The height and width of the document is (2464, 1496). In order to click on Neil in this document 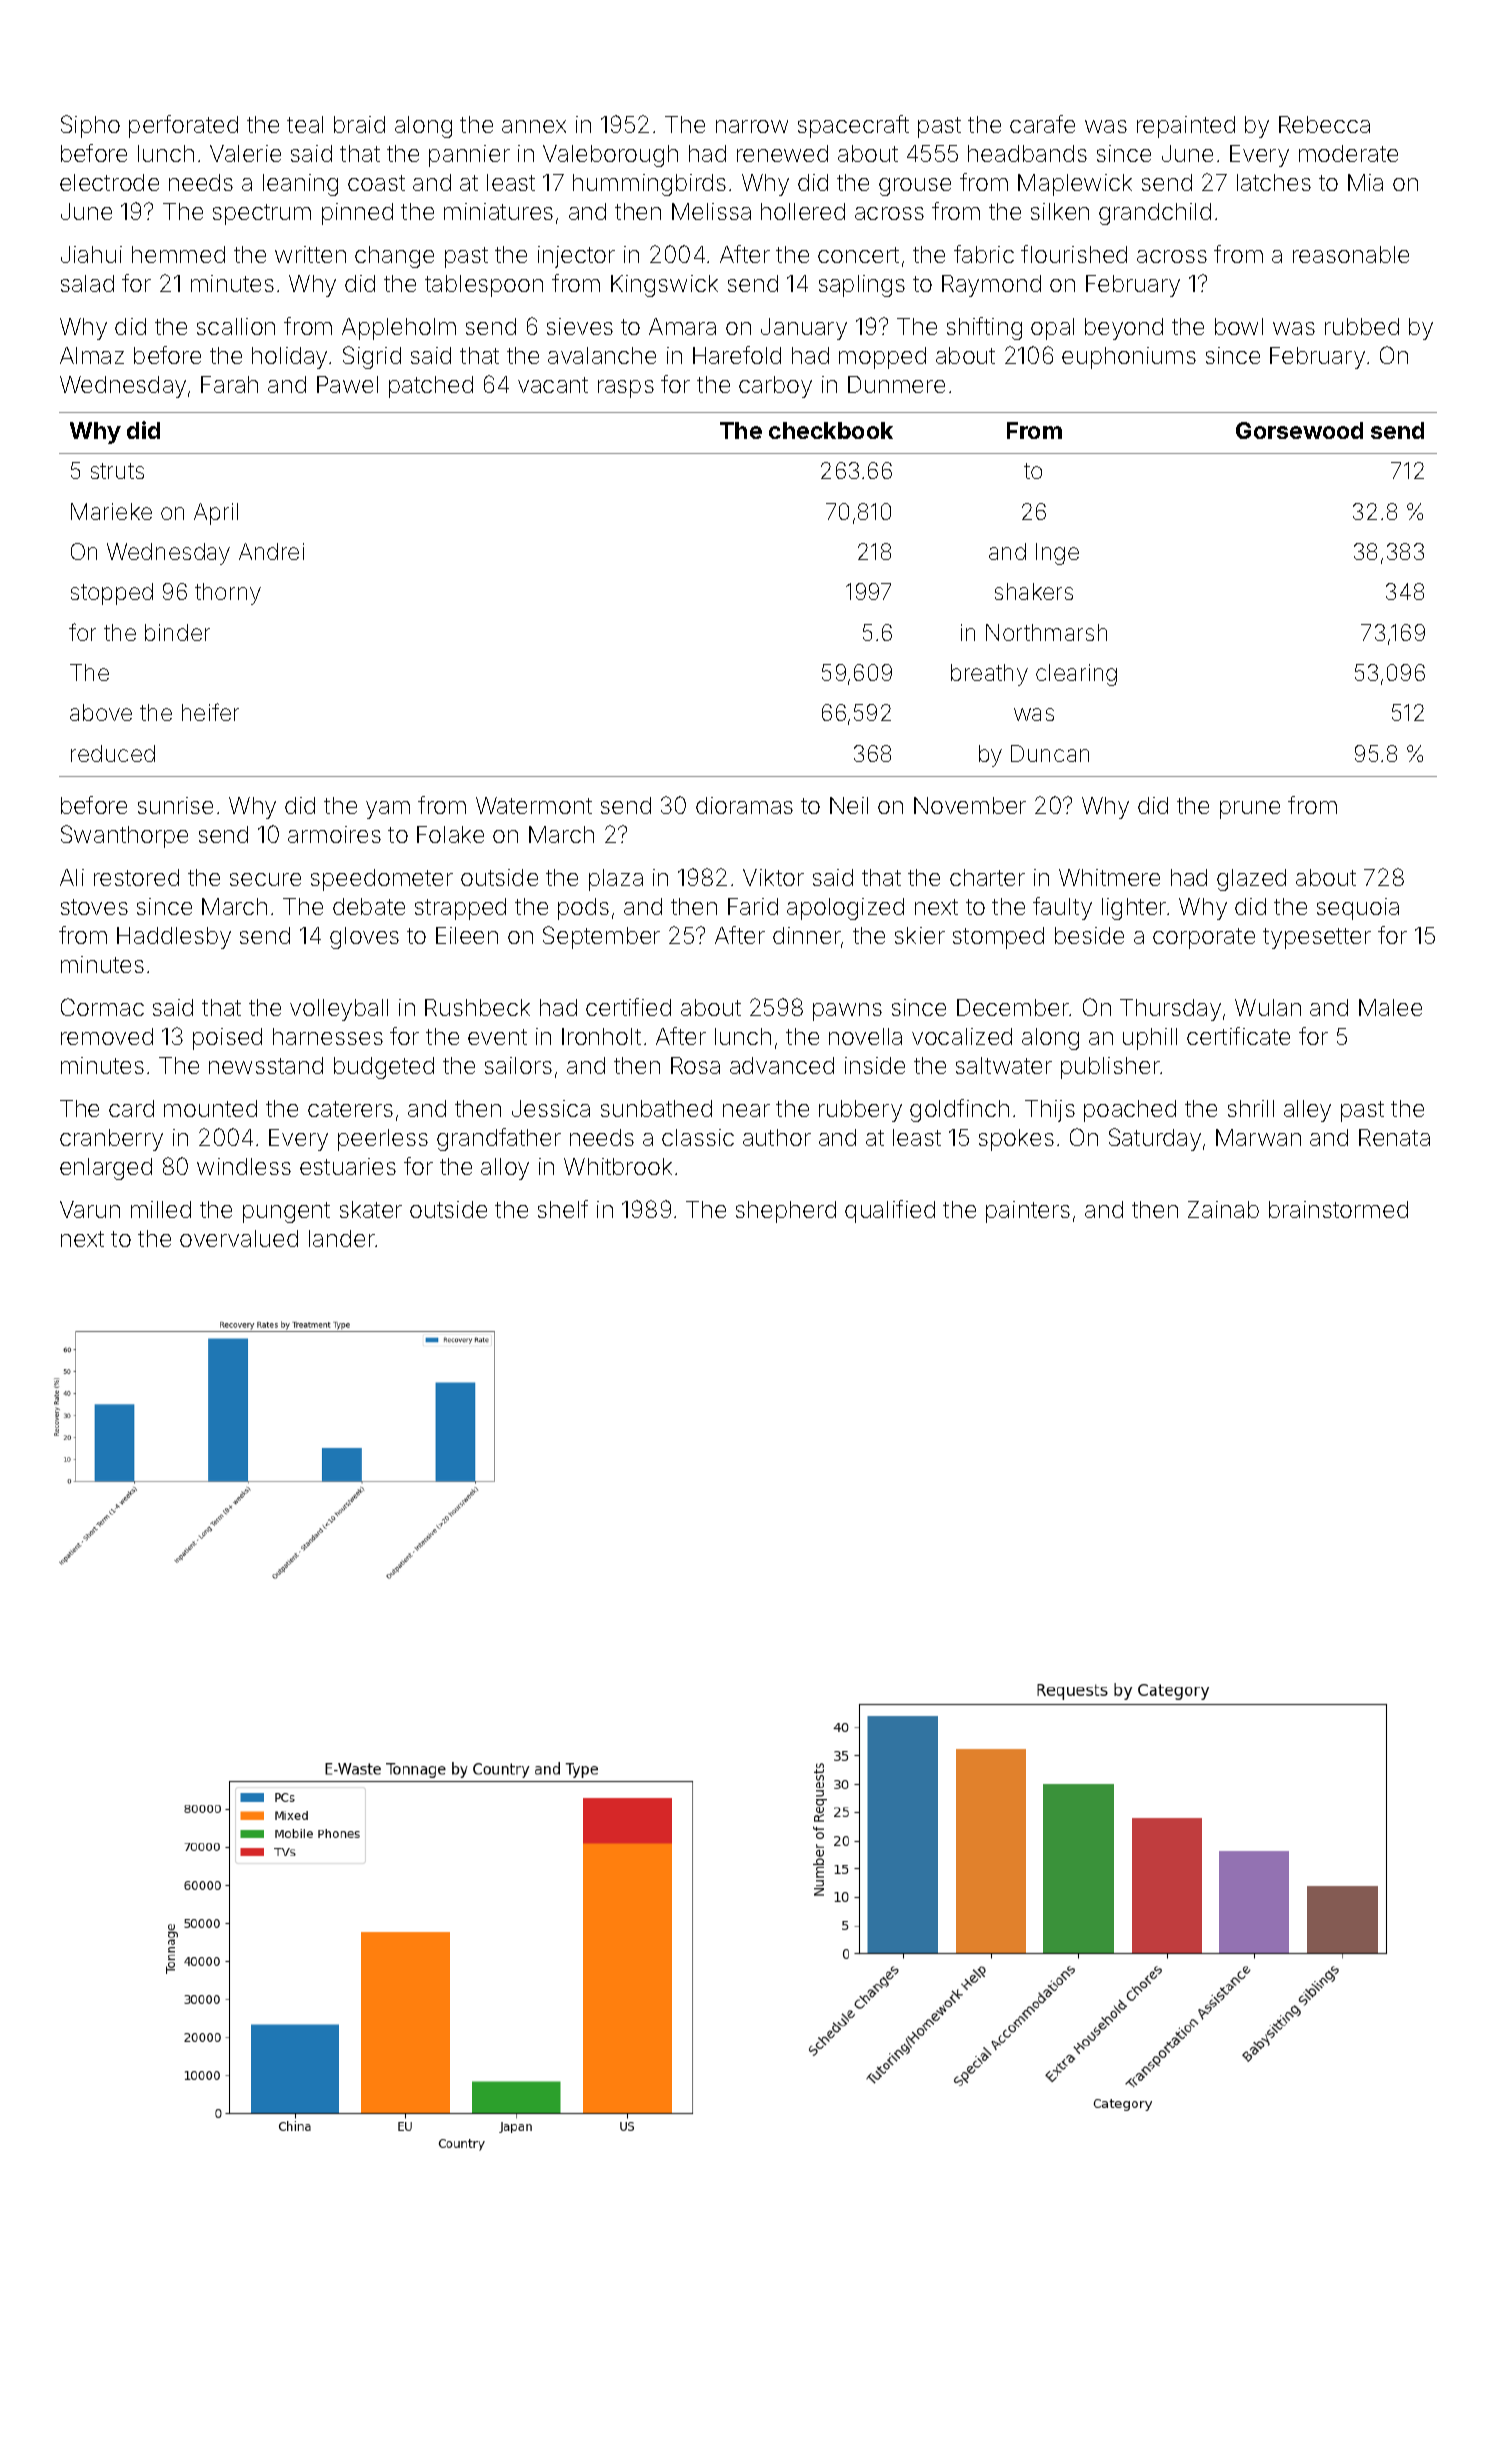, I will do `click(849, 805)`.
